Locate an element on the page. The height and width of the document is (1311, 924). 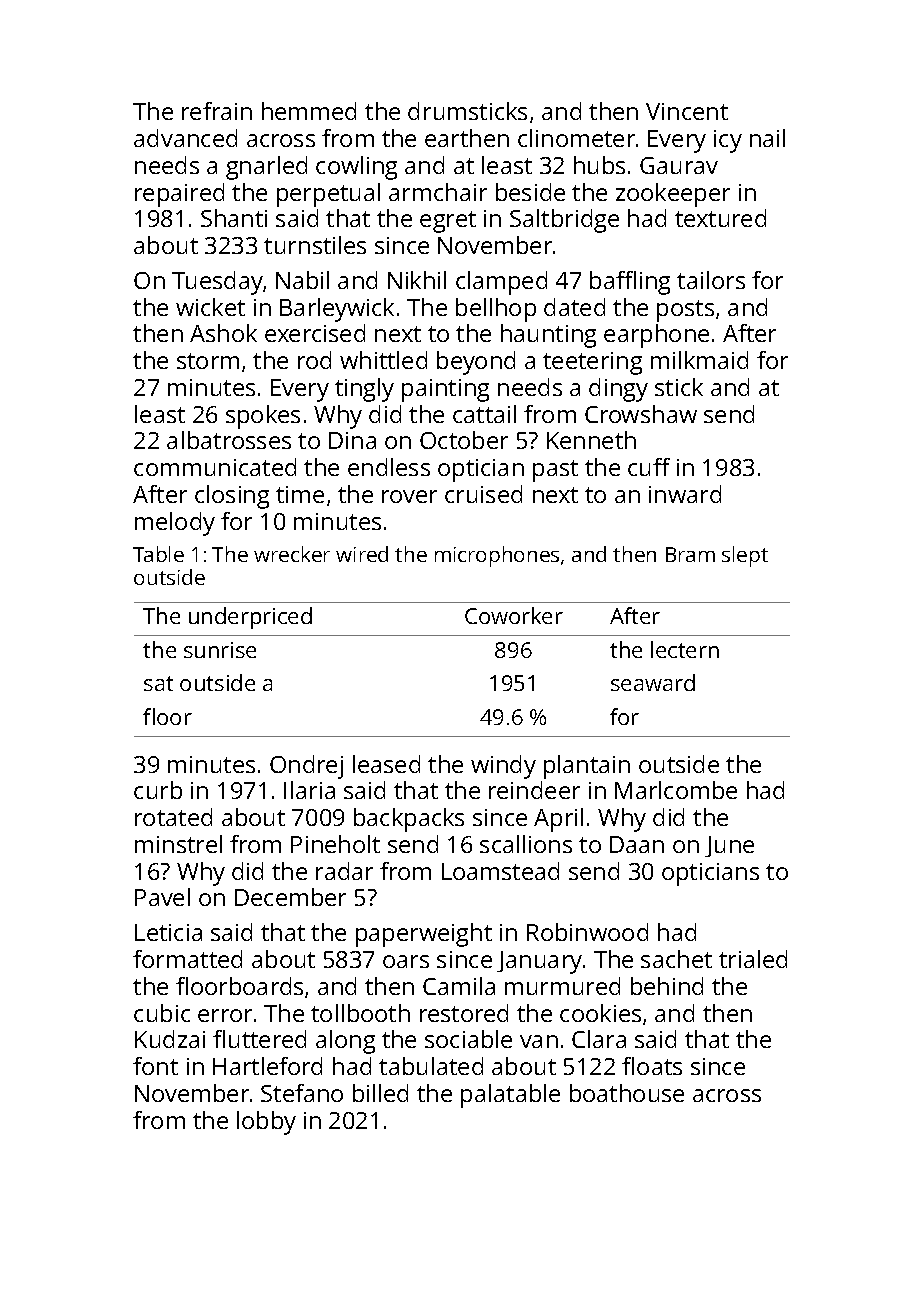
hemmed is located at coordinates (309, 111).
